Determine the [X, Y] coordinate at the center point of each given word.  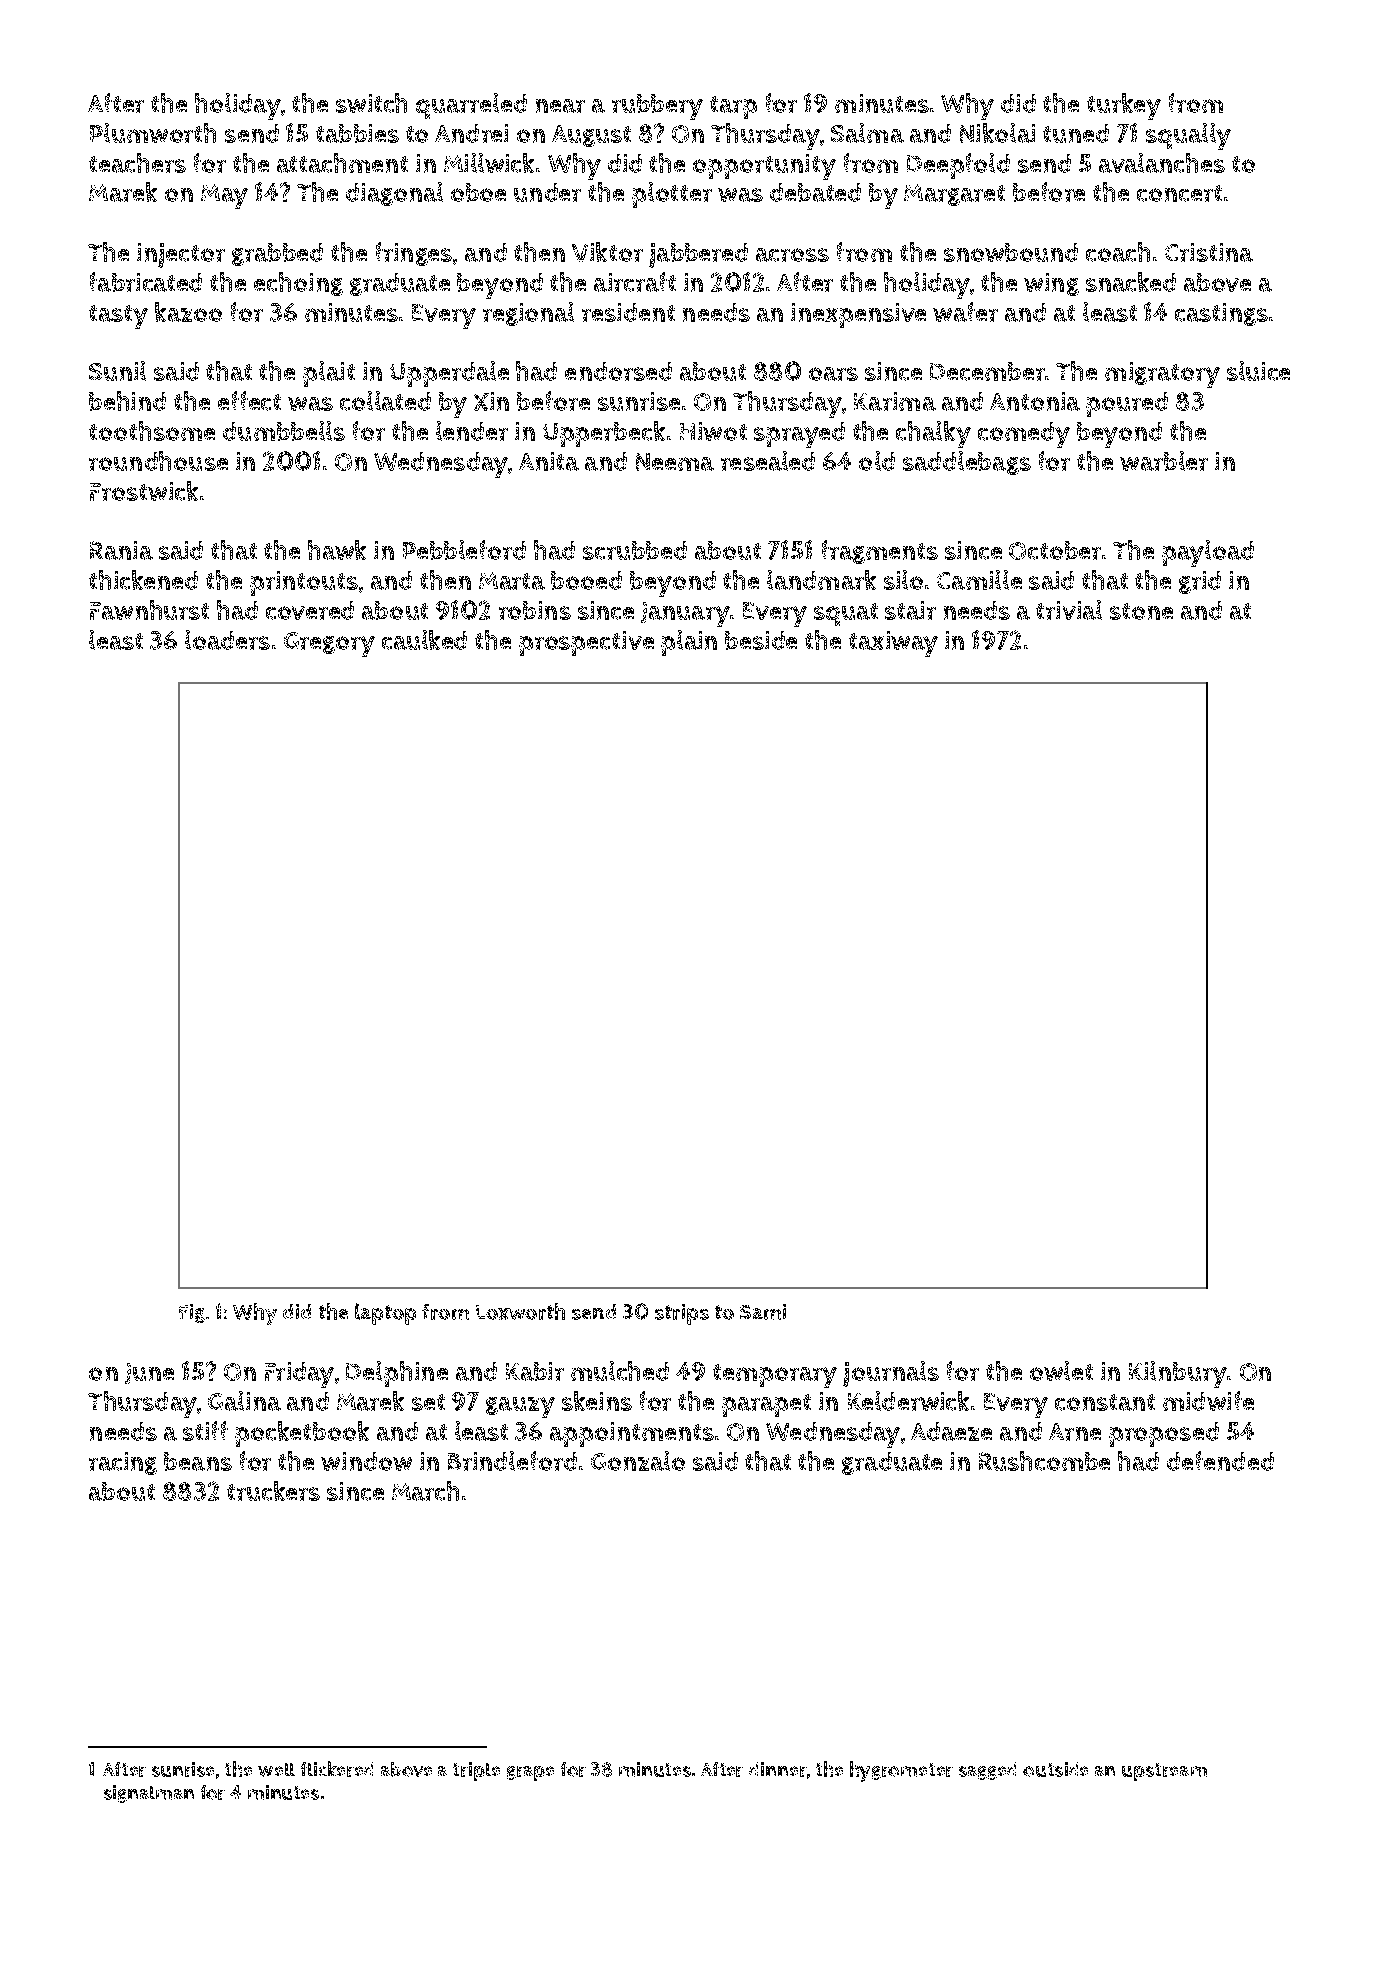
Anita [549, 461]
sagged [987, 1771]
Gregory [329, 644]
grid [1200, 582]
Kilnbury [1178, 1374]
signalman [149, 1794]
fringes [414, 254]
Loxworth [520, 1311]
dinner [778, 1769]
